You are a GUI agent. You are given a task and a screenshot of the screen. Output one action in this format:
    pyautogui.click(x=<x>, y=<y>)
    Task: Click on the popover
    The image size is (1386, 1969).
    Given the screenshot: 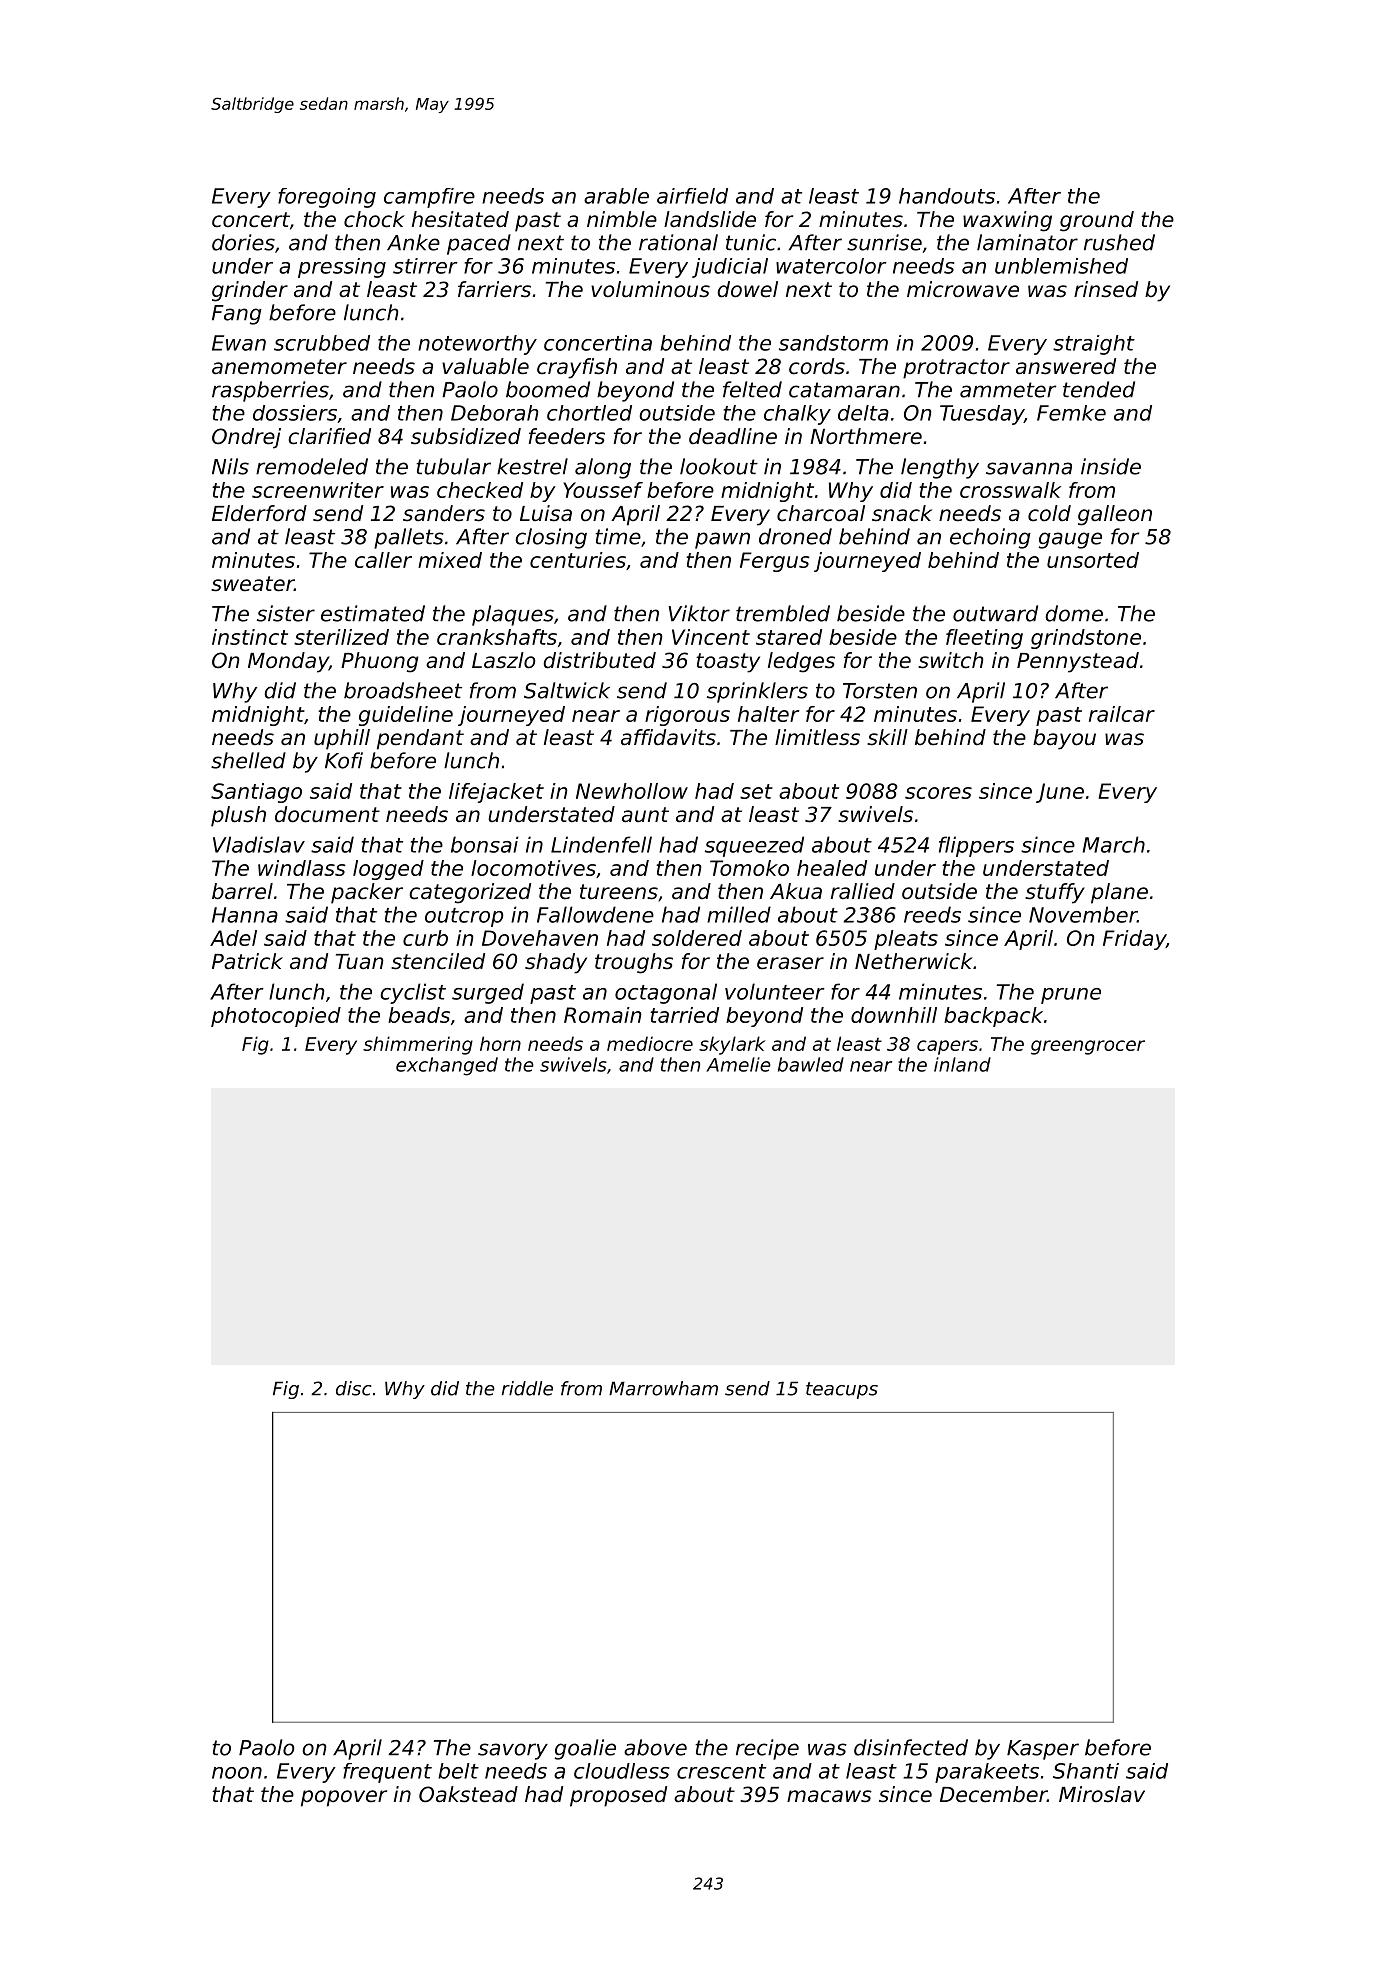 What is the action you would take?
    pyautogui.click(x=344, y=1798)
